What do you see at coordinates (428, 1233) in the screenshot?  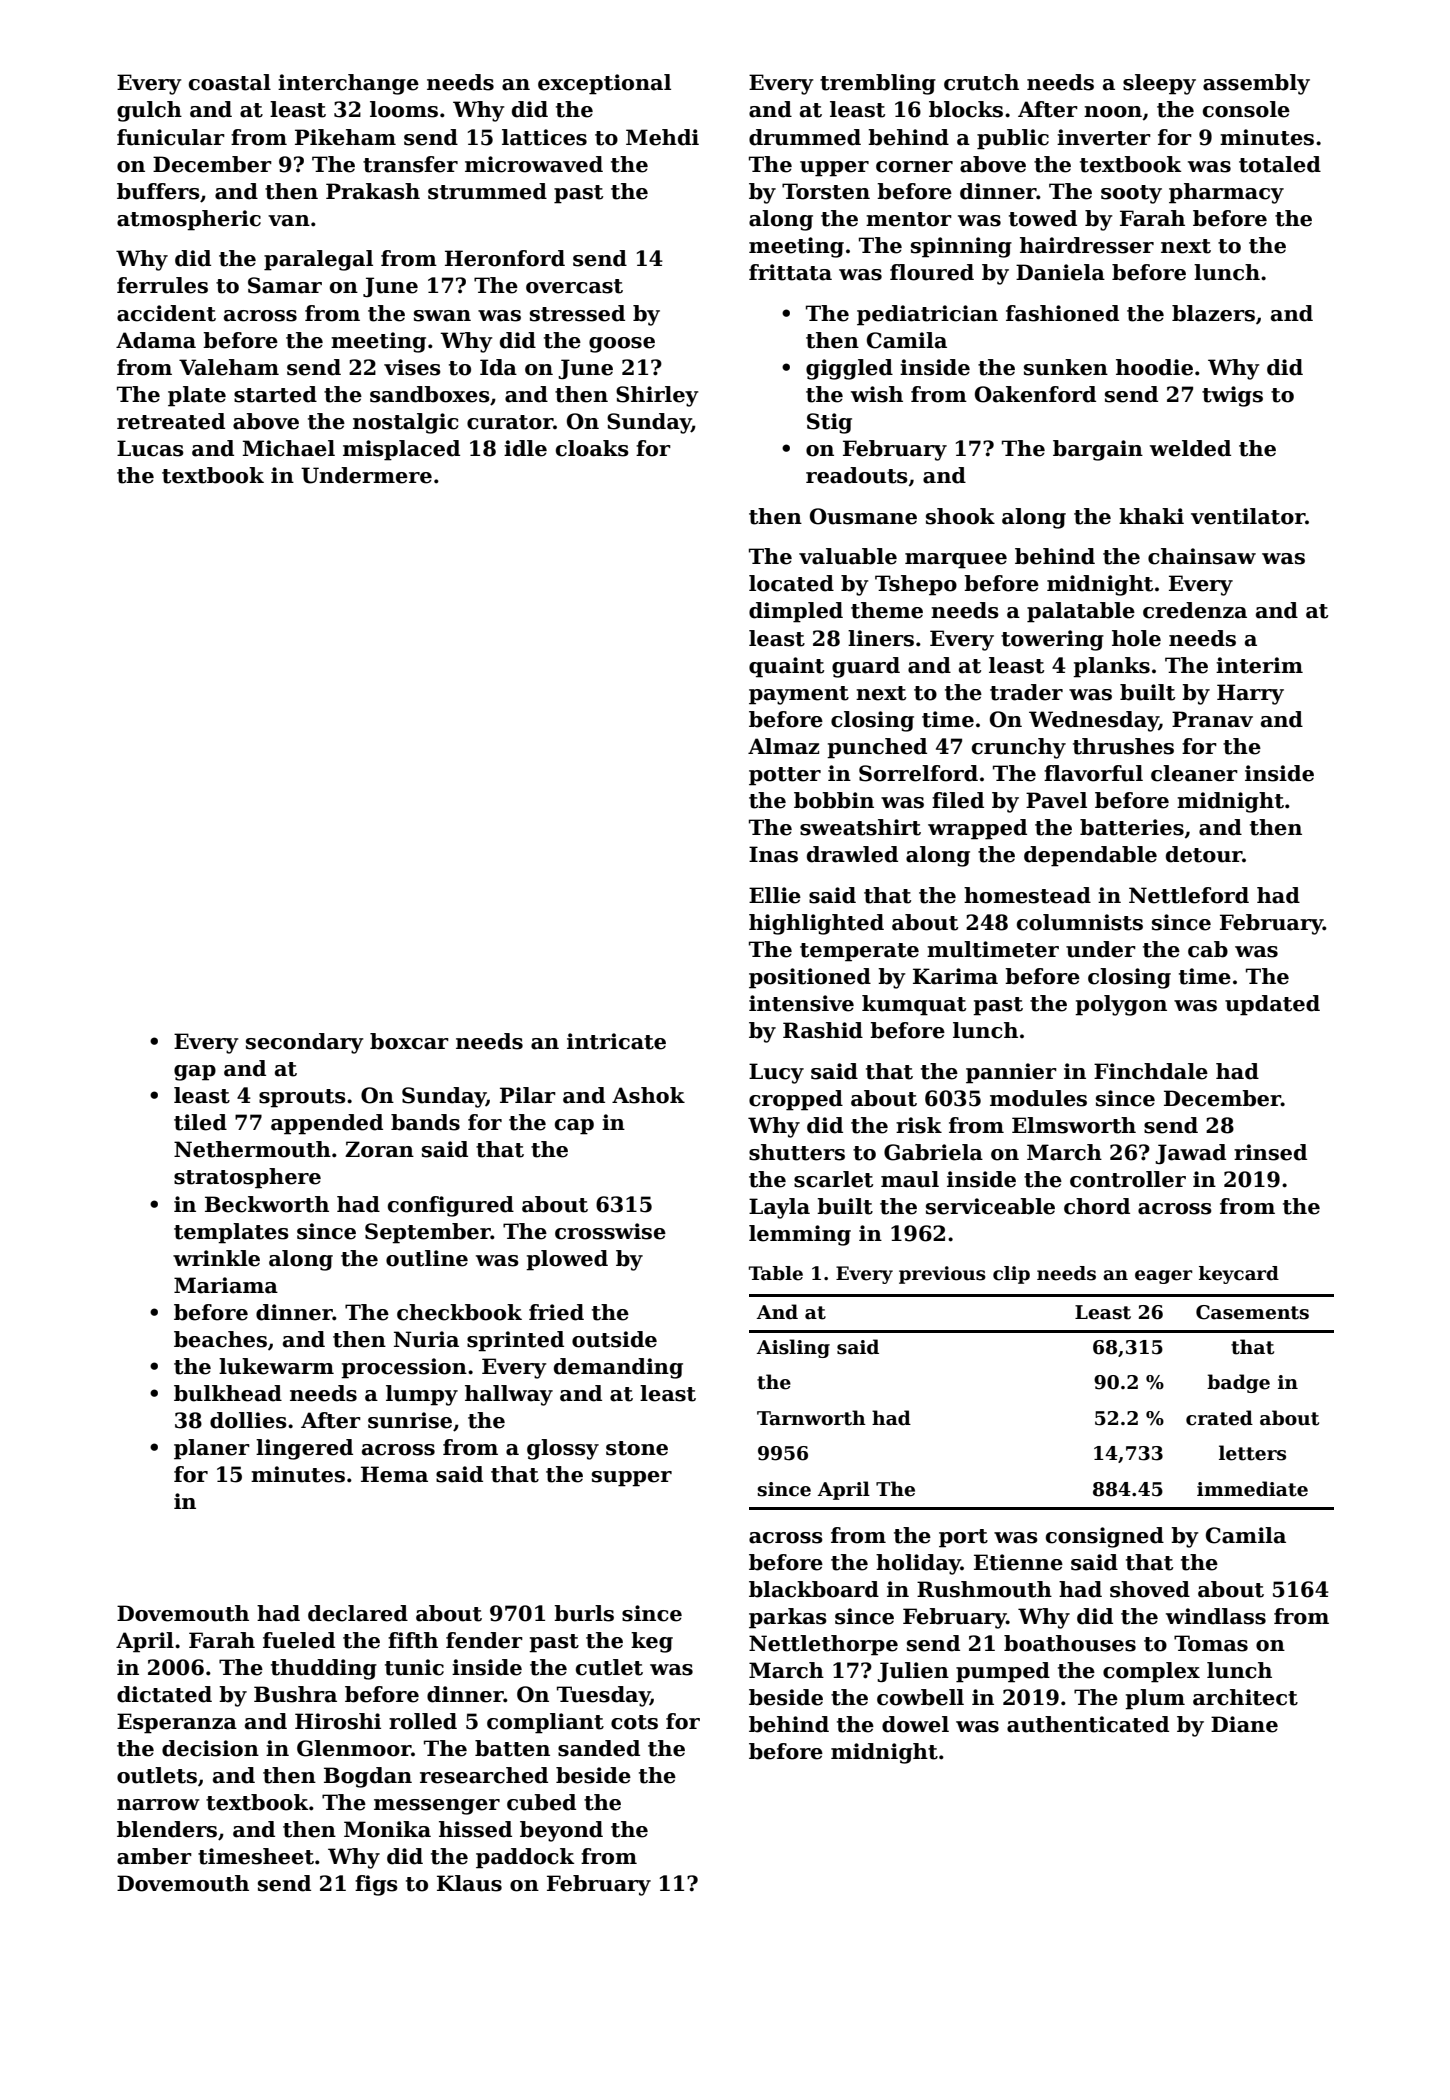 I see `September` at bounding box center [428, 1233].
